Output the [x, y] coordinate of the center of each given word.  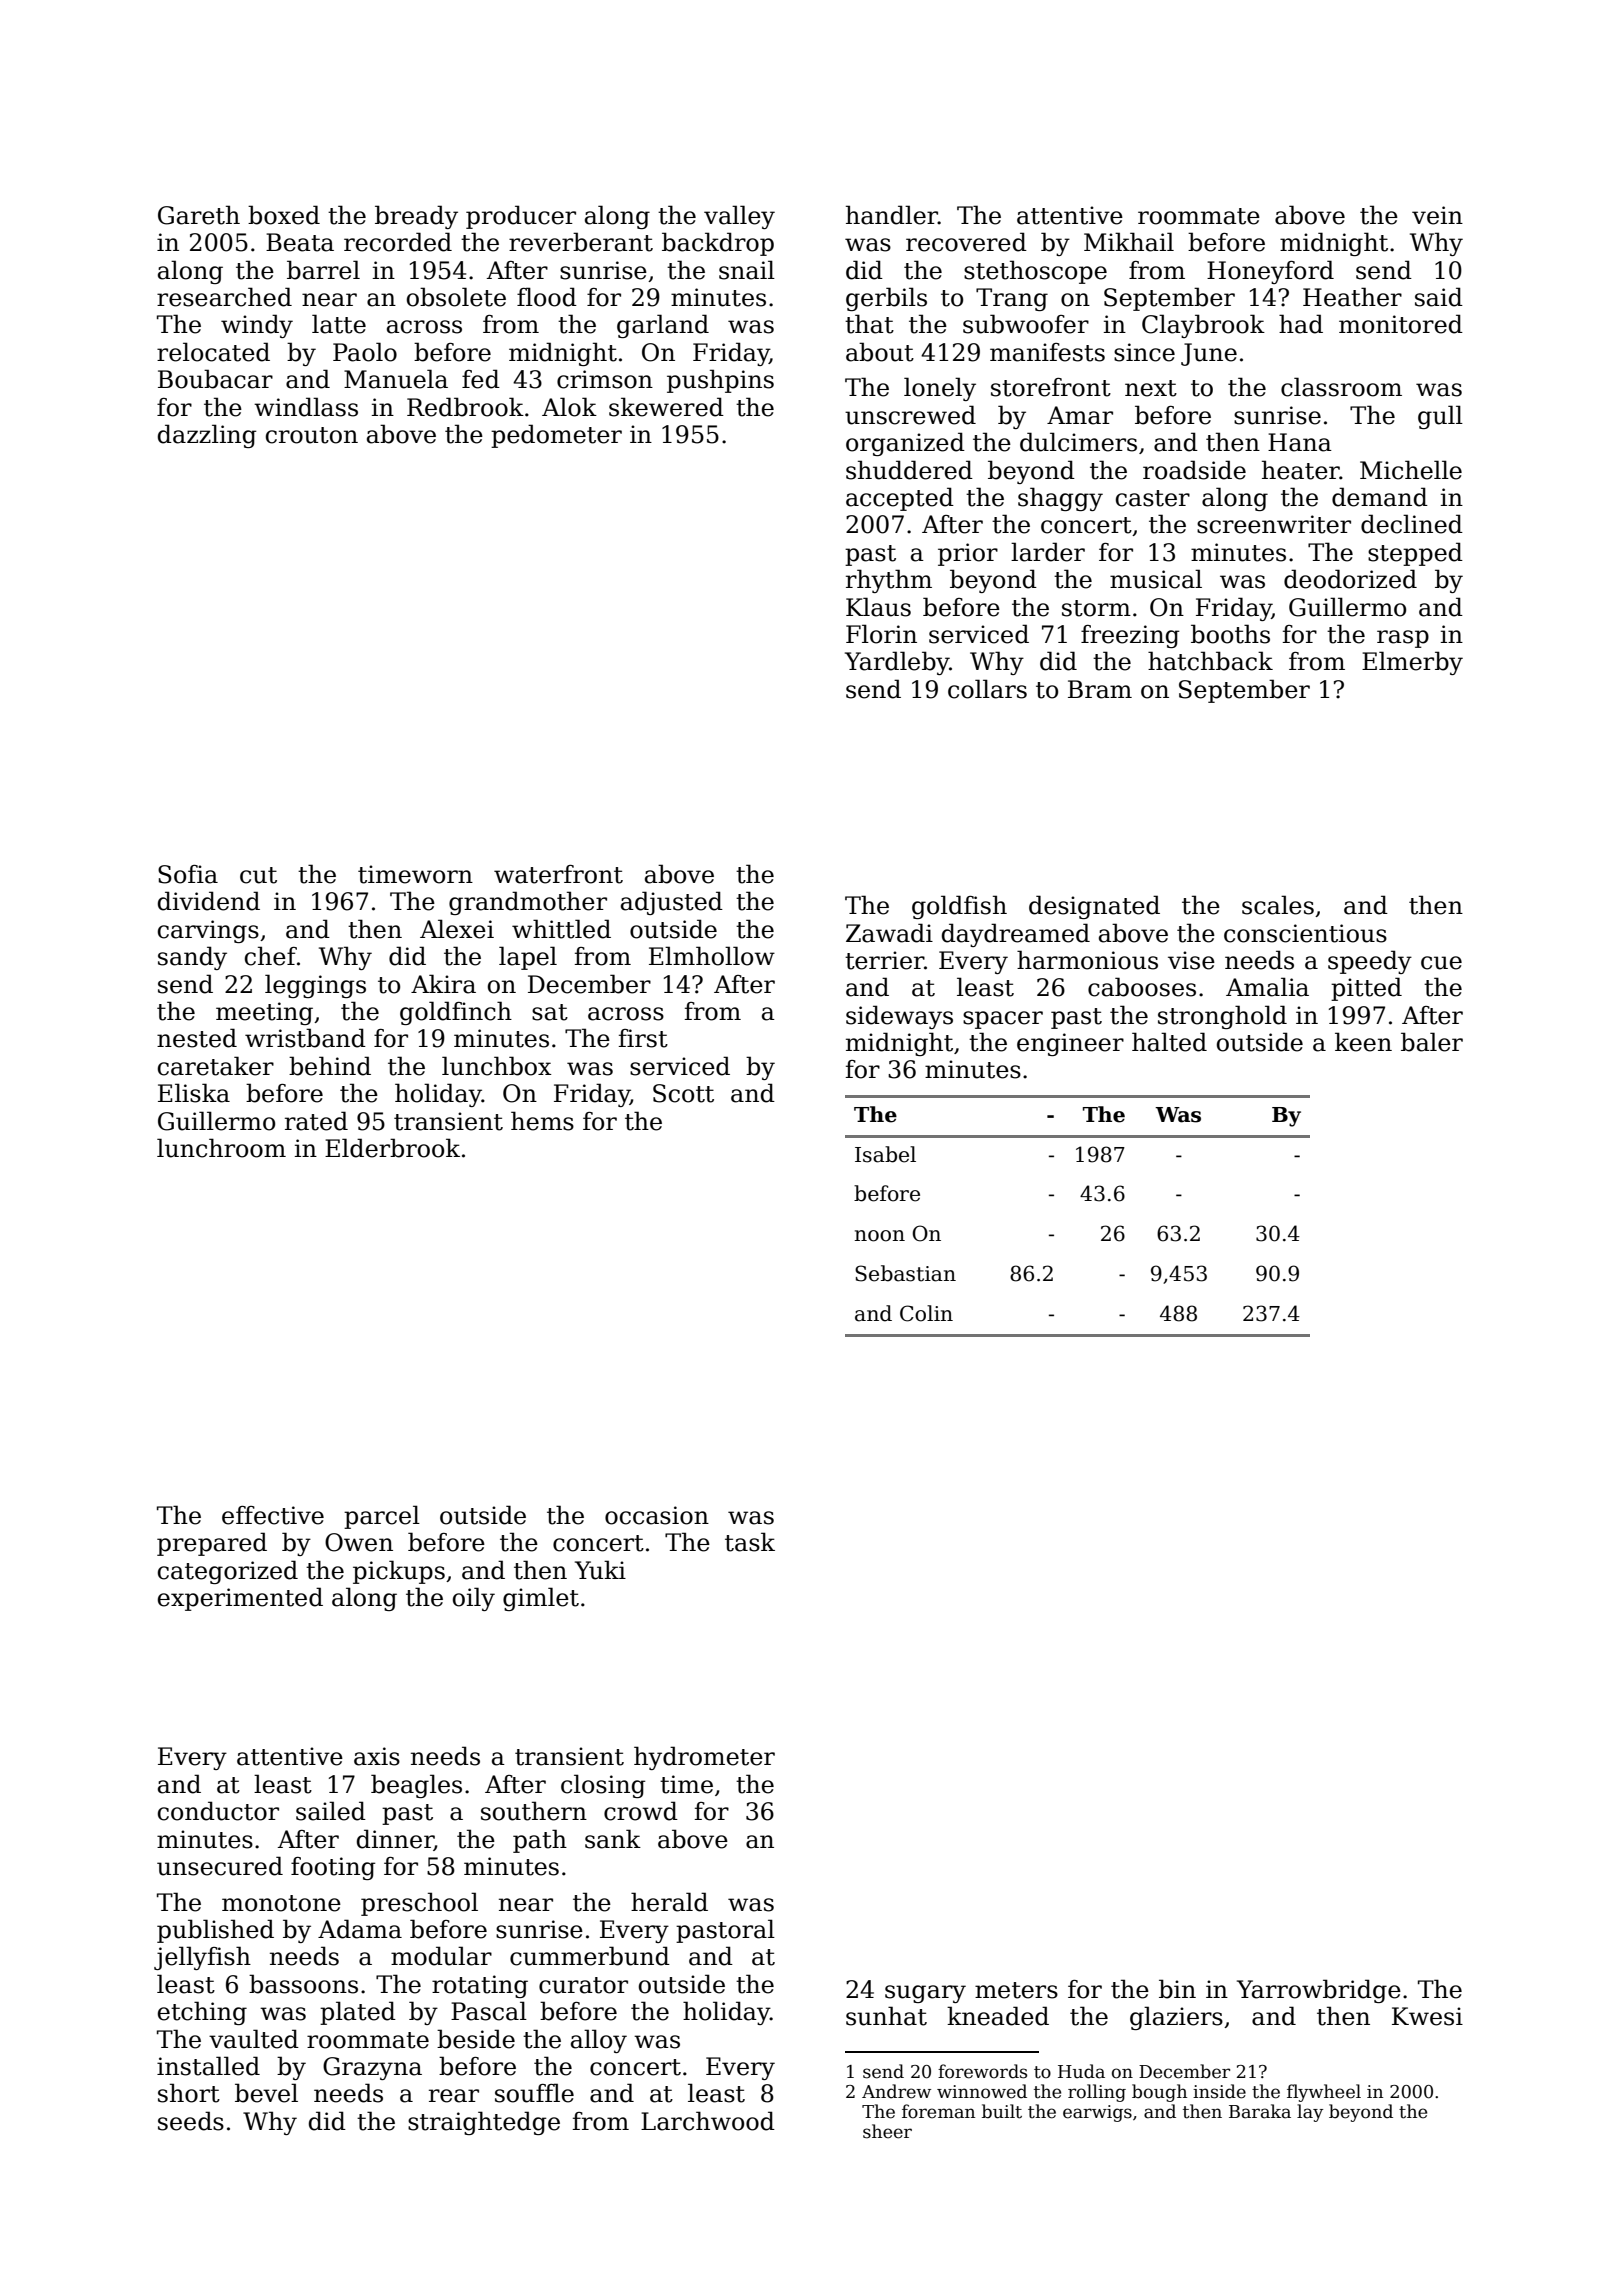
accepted [900, 499]
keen [1363, 1042]
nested [197, 1038]
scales [1278, 905]
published [215, 1931]
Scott [683, 1093]
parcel [382, 1517]
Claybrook [1203, 326]
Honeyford [1270, 272]
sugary [925, 1994]
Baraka [1260, 2111]
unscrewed [910, 415]
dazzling [207, 436]
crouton [312, 435]
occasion [657, 1515]
